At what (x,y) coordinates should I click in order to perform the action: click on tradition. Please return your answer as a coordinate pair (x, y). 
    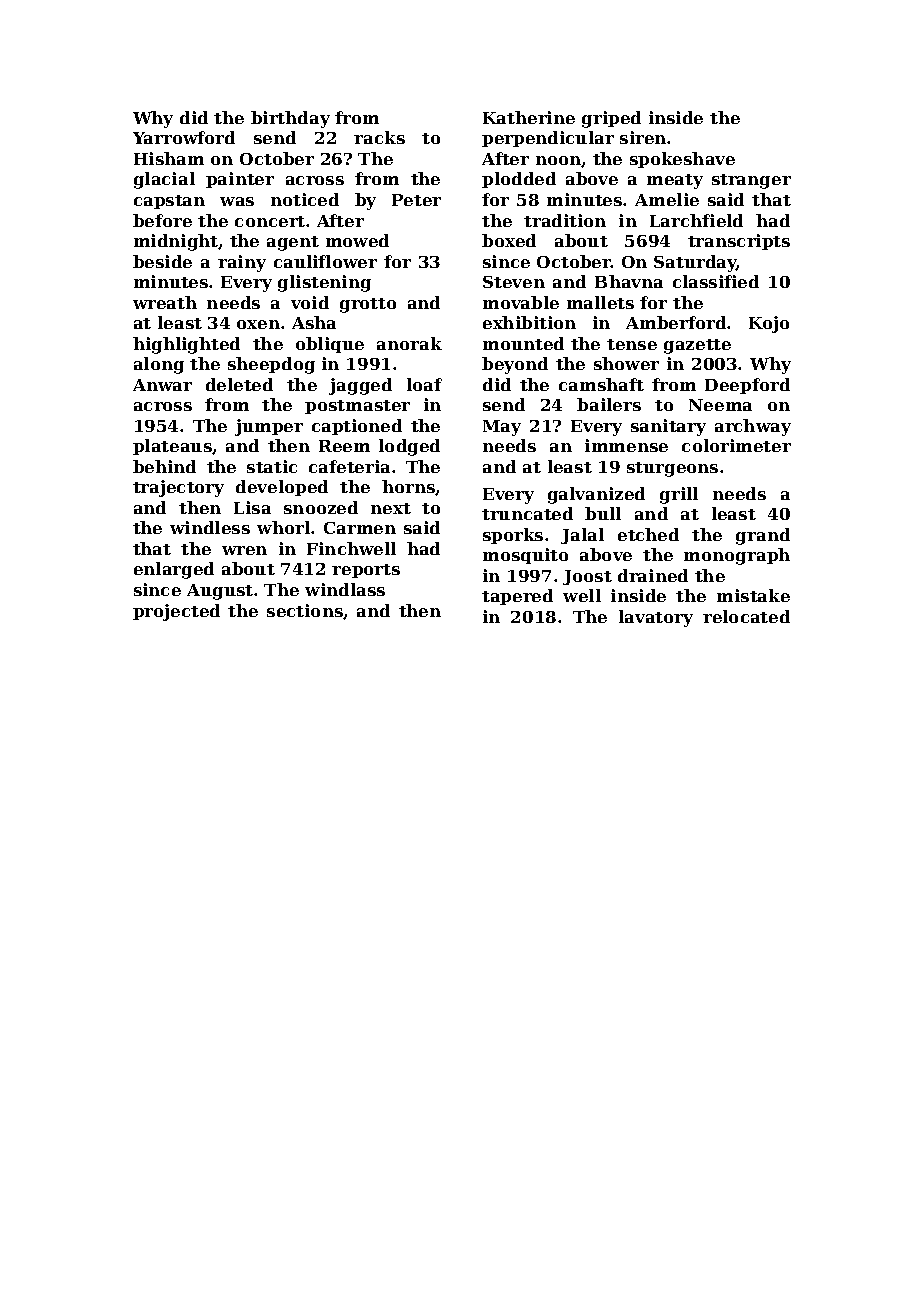
    Looking at the image, I should click on (565, 220).
